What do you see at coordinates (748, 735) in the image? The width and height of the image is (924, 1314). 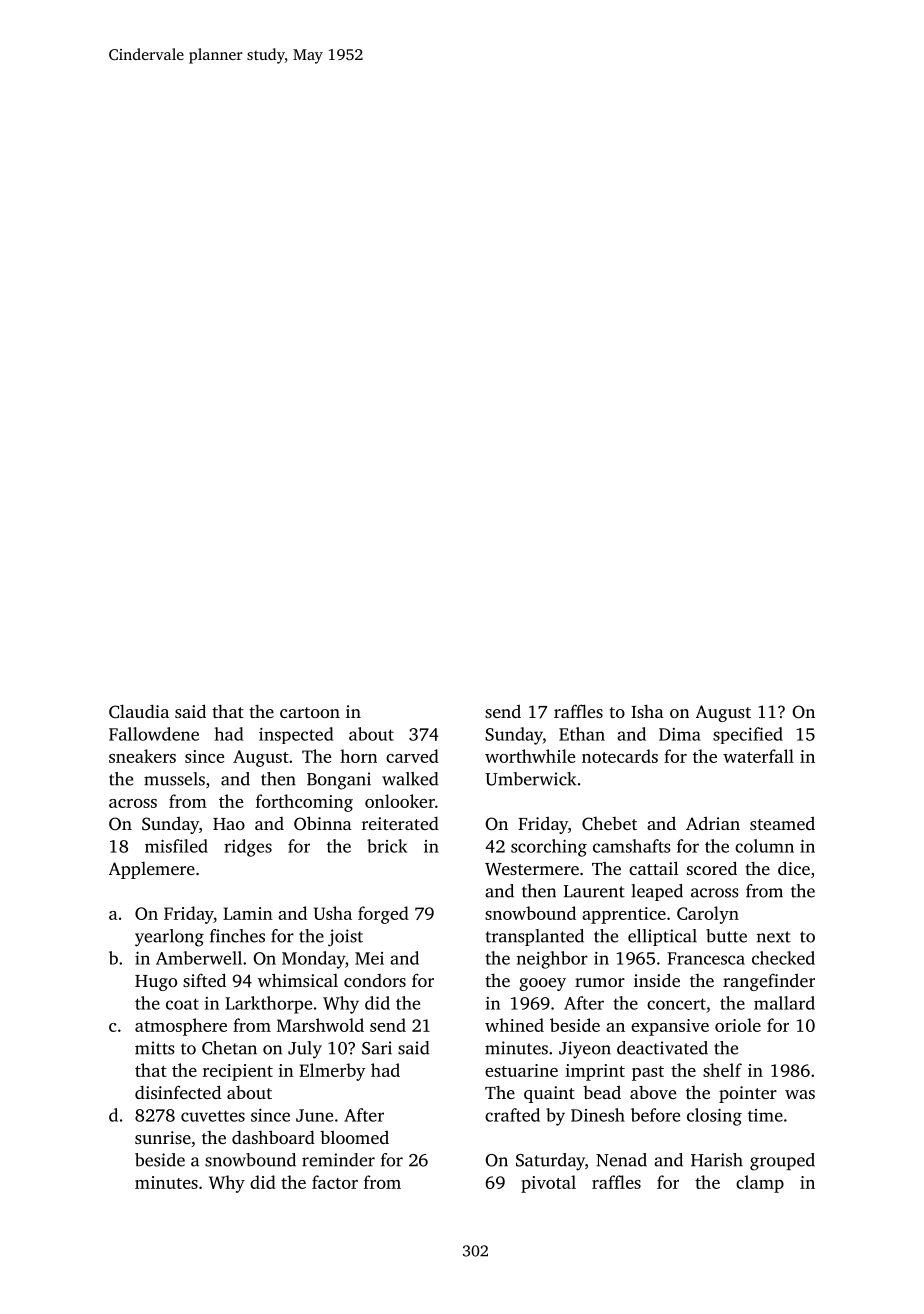 I see `specified` at bounding box center [748, 735].
